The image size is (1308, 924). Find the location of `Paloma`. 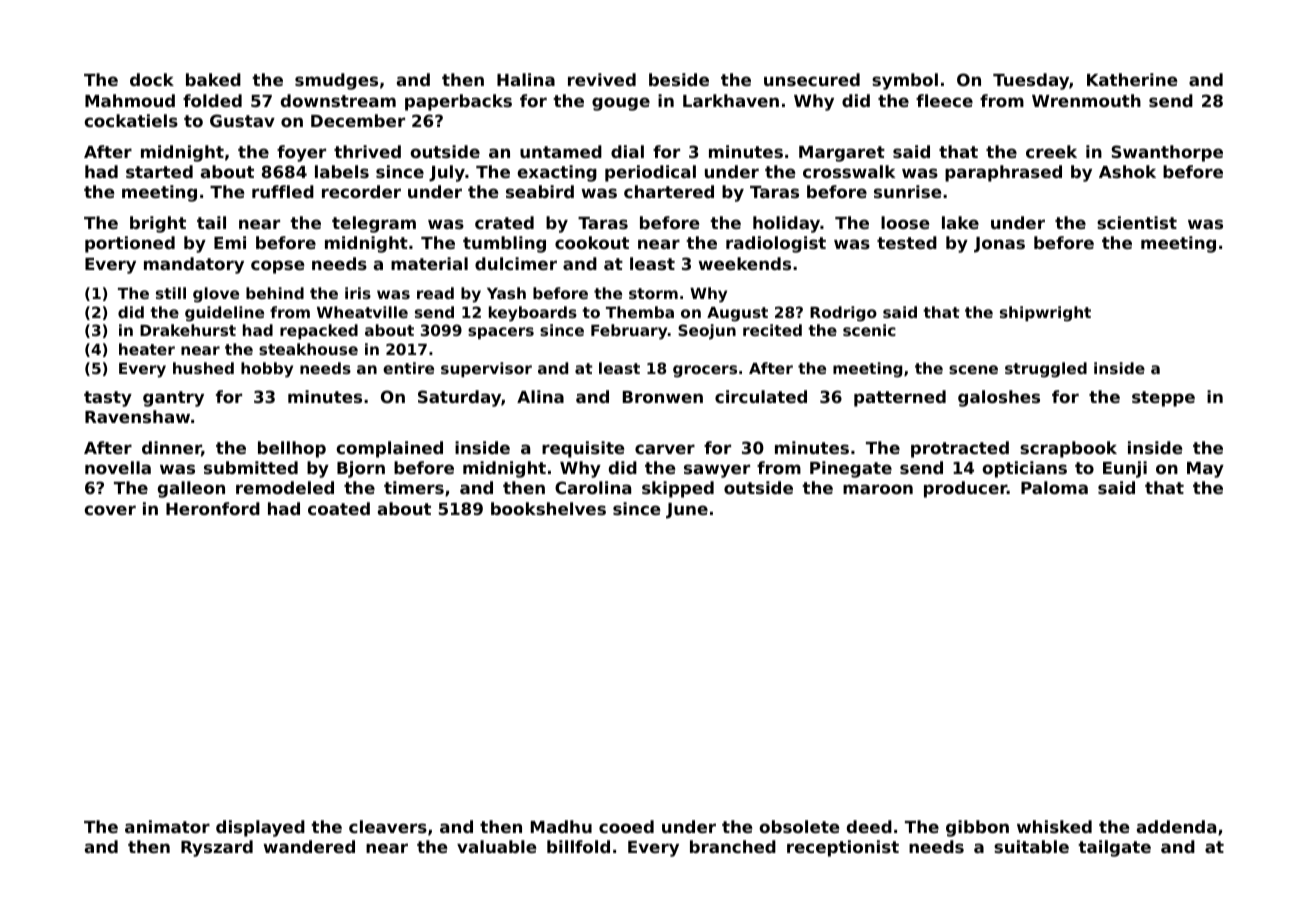

Paloma is located at coordinates (1054, 487).
